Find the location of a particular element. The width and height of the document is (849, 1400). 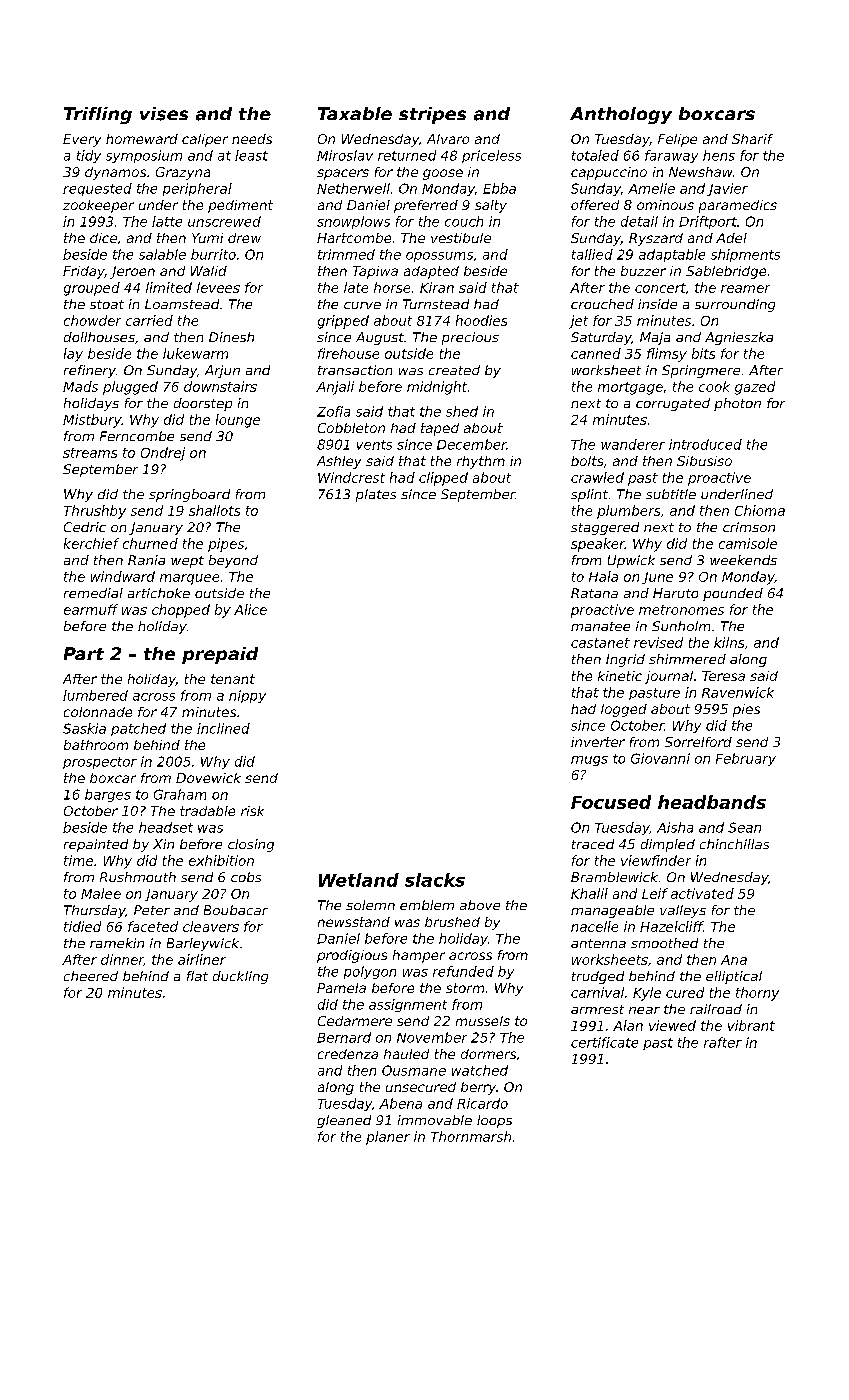

planer is located at coordinates (388, 1138).
